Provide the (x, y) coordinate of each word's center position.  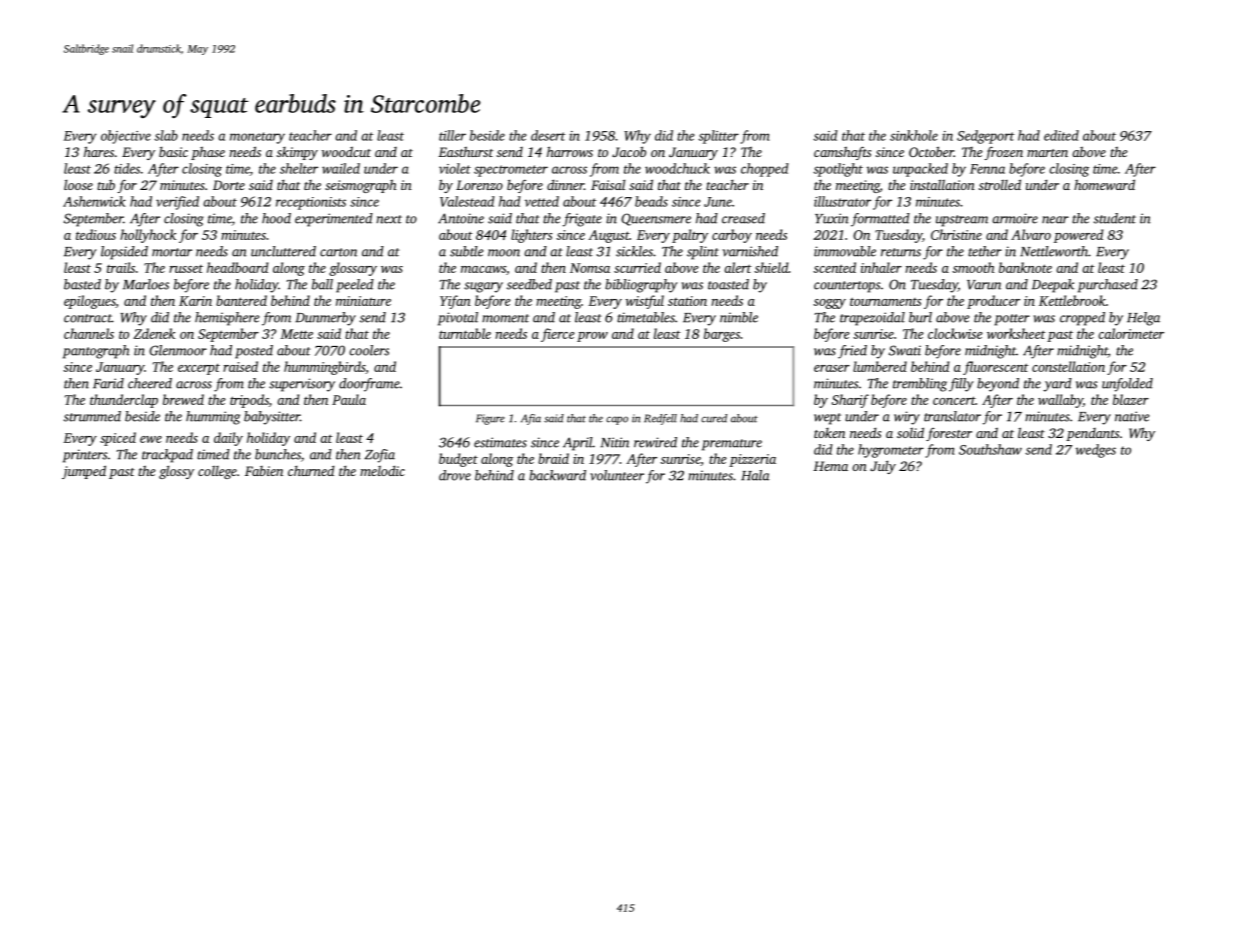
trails (121, 267)
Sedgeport (986, 137)
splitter (718, 137)
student (1115, 218)
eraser (832, 368)
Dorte (229, 185)
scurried (637, 267)
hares (99, 151)
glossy (176, 472)
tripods (249, 401)
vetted (542, 201)
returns (901, 252)
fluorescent (996, 368)
